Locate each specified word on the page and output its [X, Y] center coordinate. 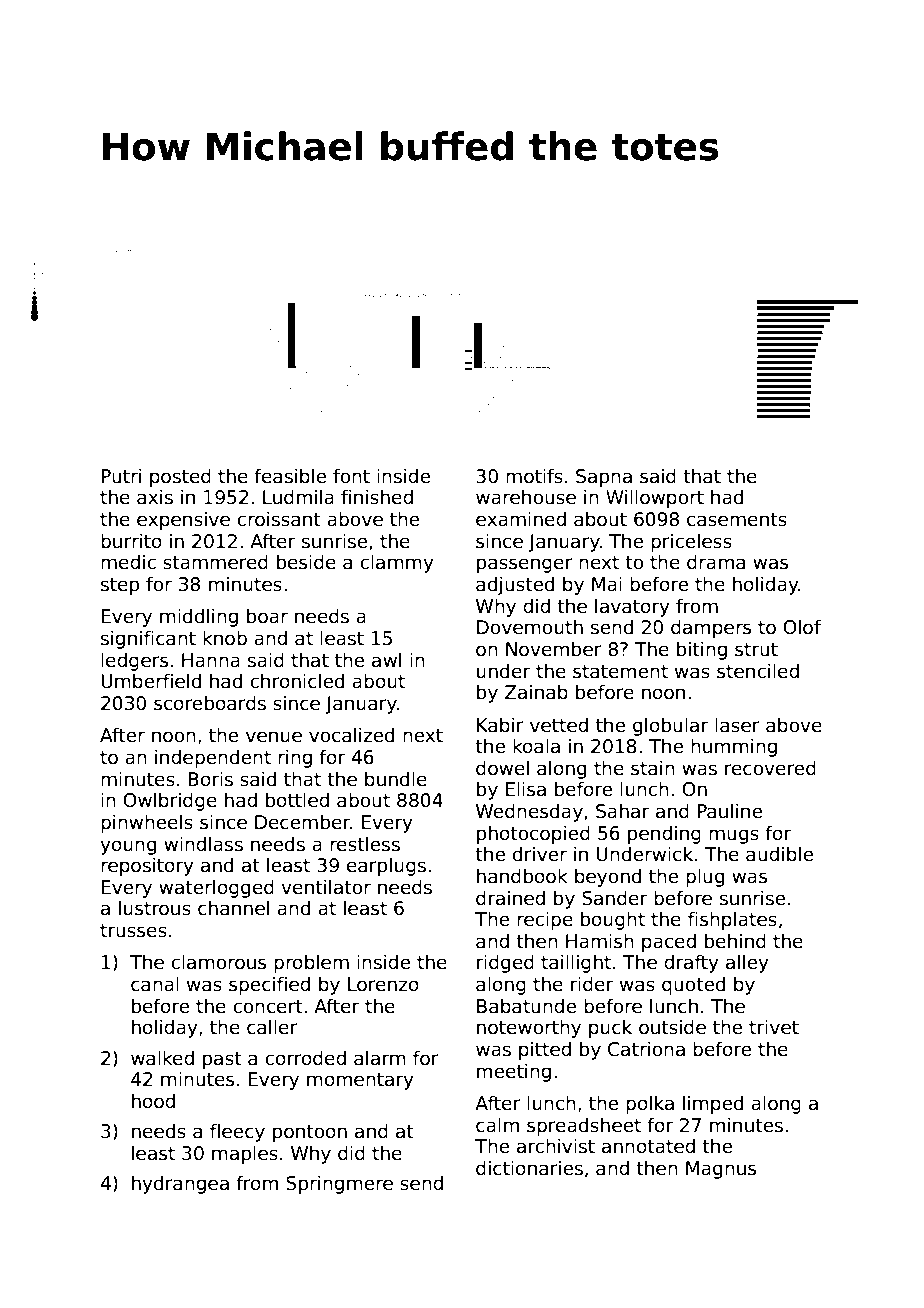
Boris [210, 779]
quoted [693, 985]
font [351, 476]
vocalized [351, 735]
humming [734, 747]
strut [756, 650]
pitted [545, 1050]
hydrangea [180, 1184]
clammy [397, 563]
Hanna [211, 660]
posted [180, 477]
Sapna [604, 478]
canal [155, 984]
